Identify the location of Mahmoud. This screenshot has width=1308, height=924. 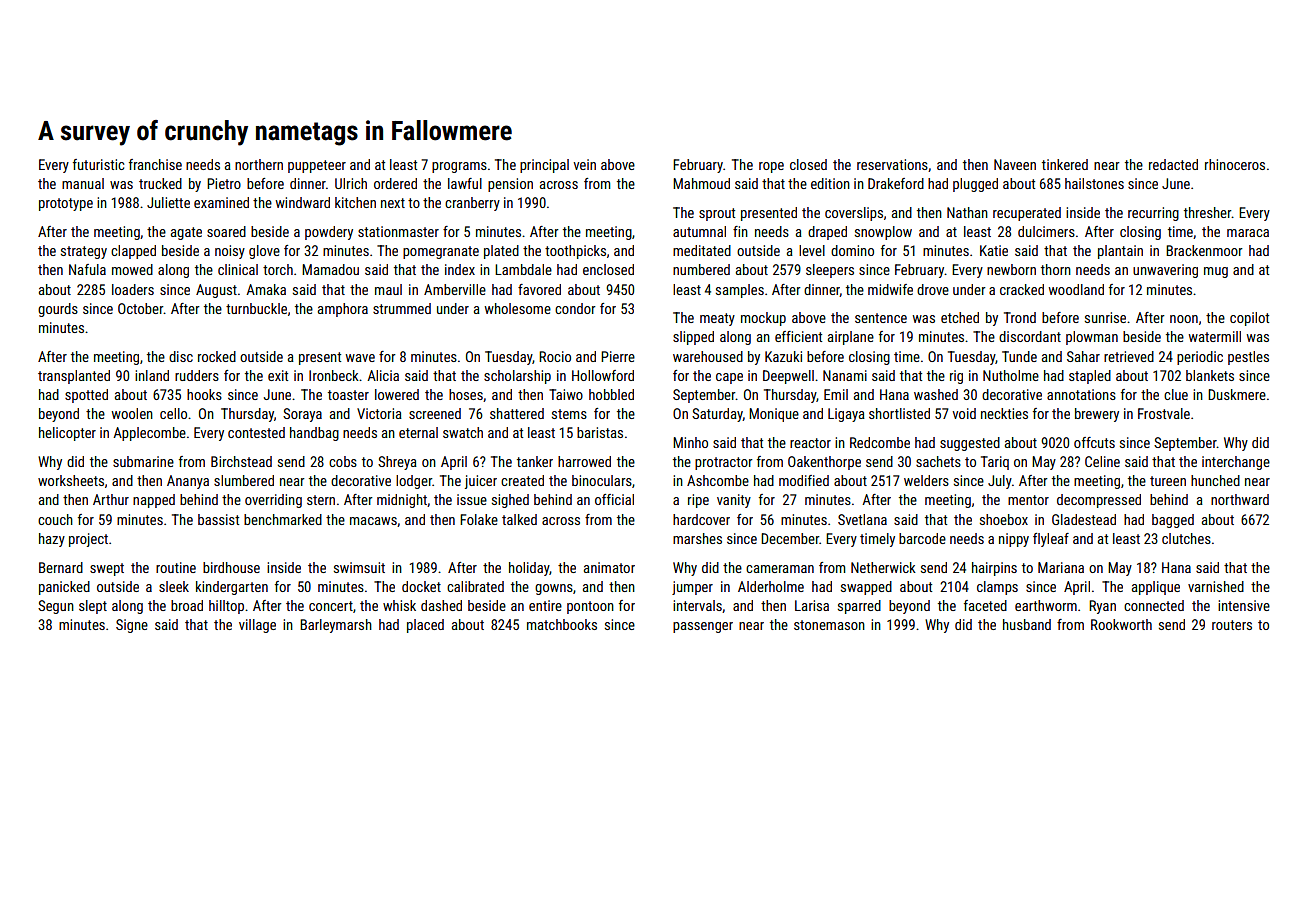
(701, 183).
